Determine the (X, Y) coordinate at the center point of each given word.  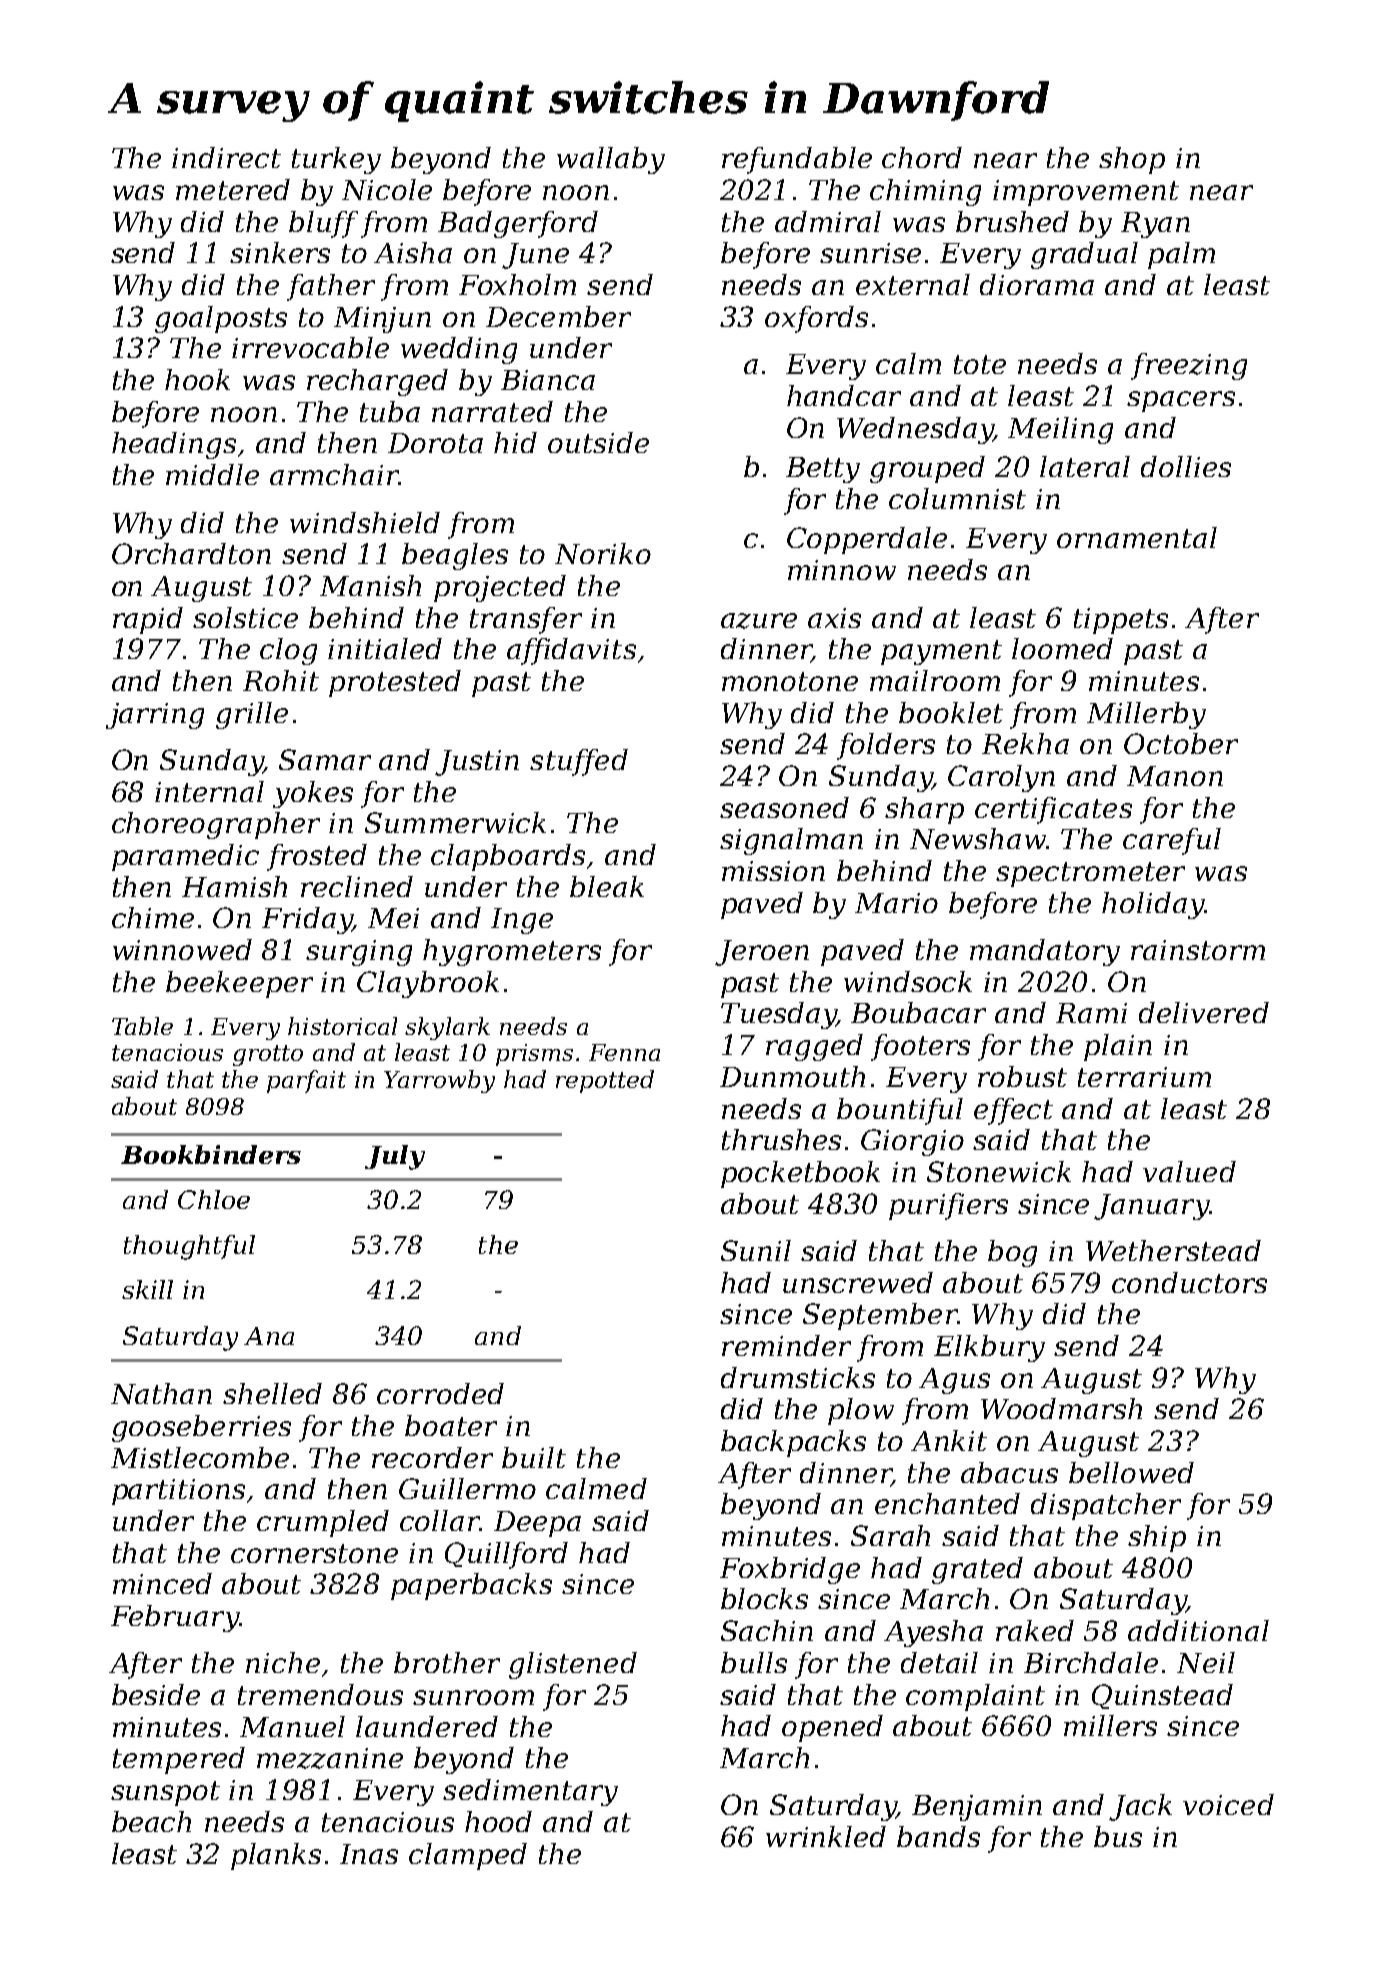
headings (174, 445)
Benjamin (977, 1808)
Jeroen (762, 953)
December (558, 316)
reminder (786, 1345)
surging (359, 953)
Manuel (292, 1726)
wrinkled (826, 1836)
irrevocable (310, 347)
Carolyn (1001, 778)
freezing (1189, 366)
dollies (1186, 466)
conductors (1189, 1282)
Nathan (161, 1393)
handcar (844, 395)
